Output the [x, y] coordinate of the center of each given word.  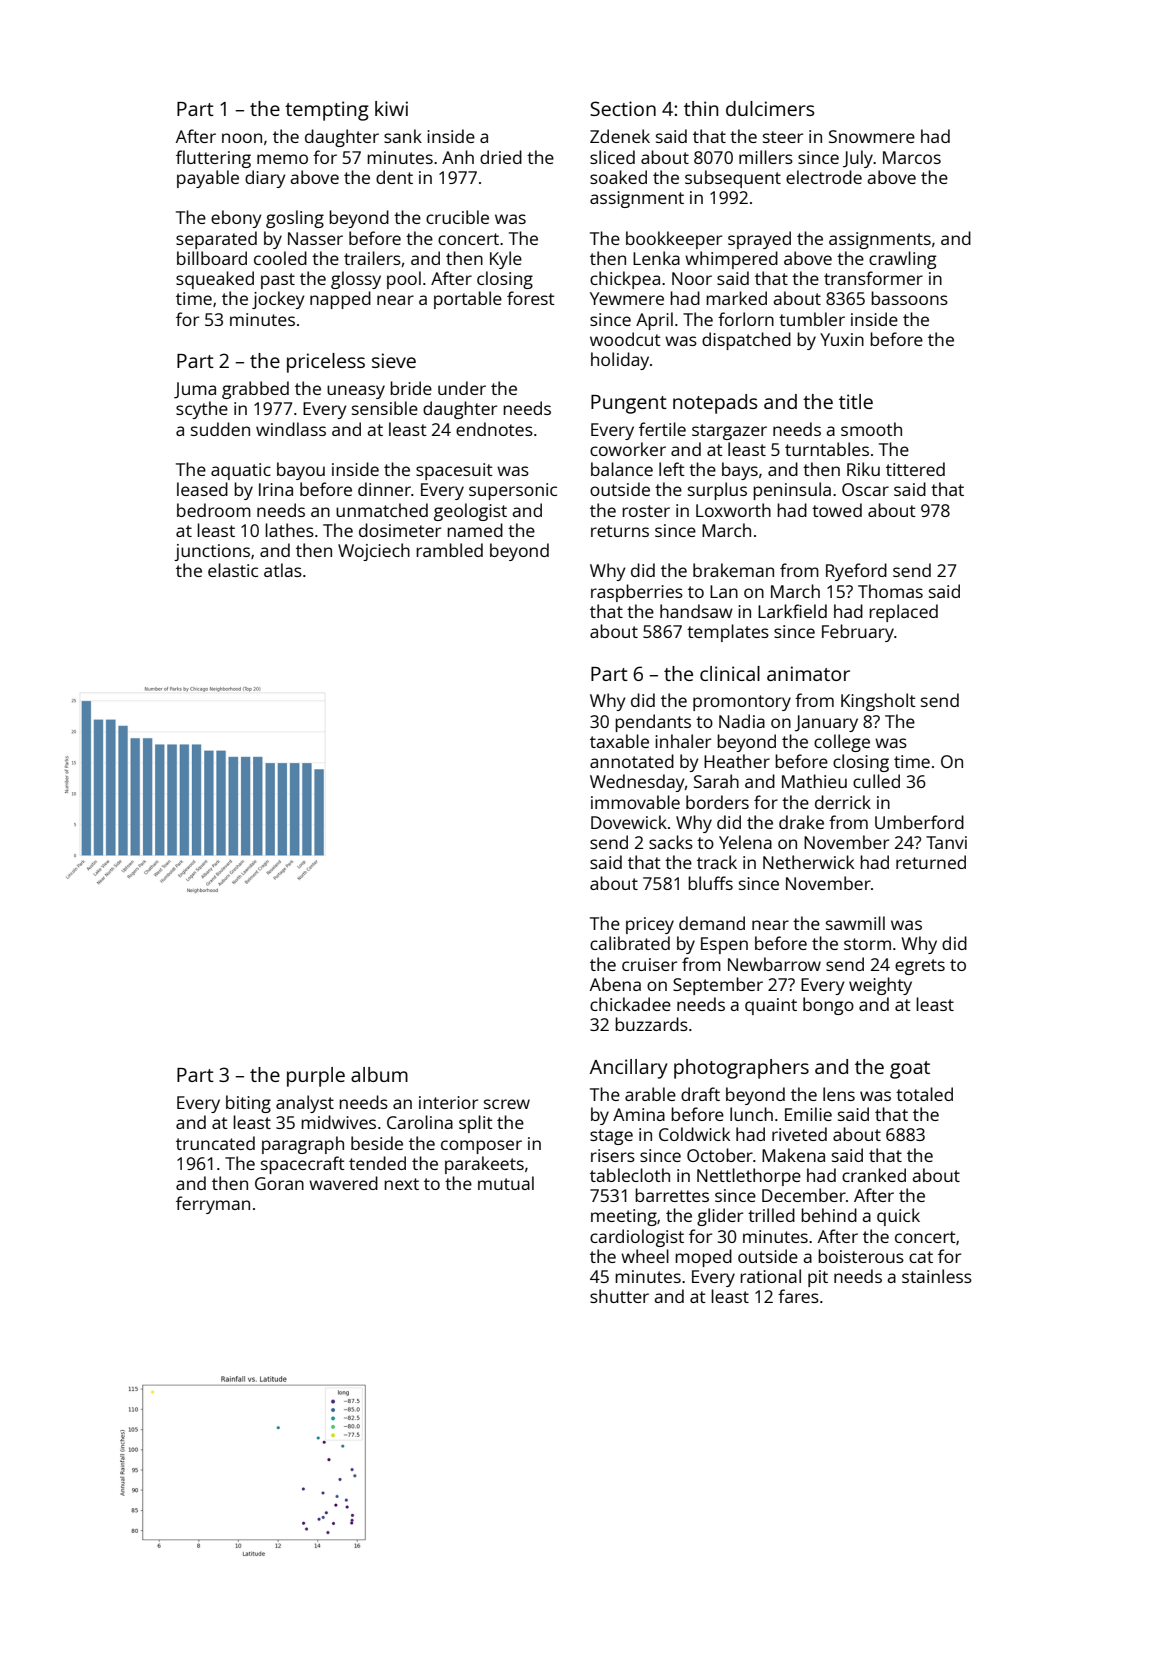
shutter [619, 1296]
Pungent [629, 404]
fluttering [213, 159]
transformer [873, 278]
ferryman [213, 1205]
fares [798, 1296]
